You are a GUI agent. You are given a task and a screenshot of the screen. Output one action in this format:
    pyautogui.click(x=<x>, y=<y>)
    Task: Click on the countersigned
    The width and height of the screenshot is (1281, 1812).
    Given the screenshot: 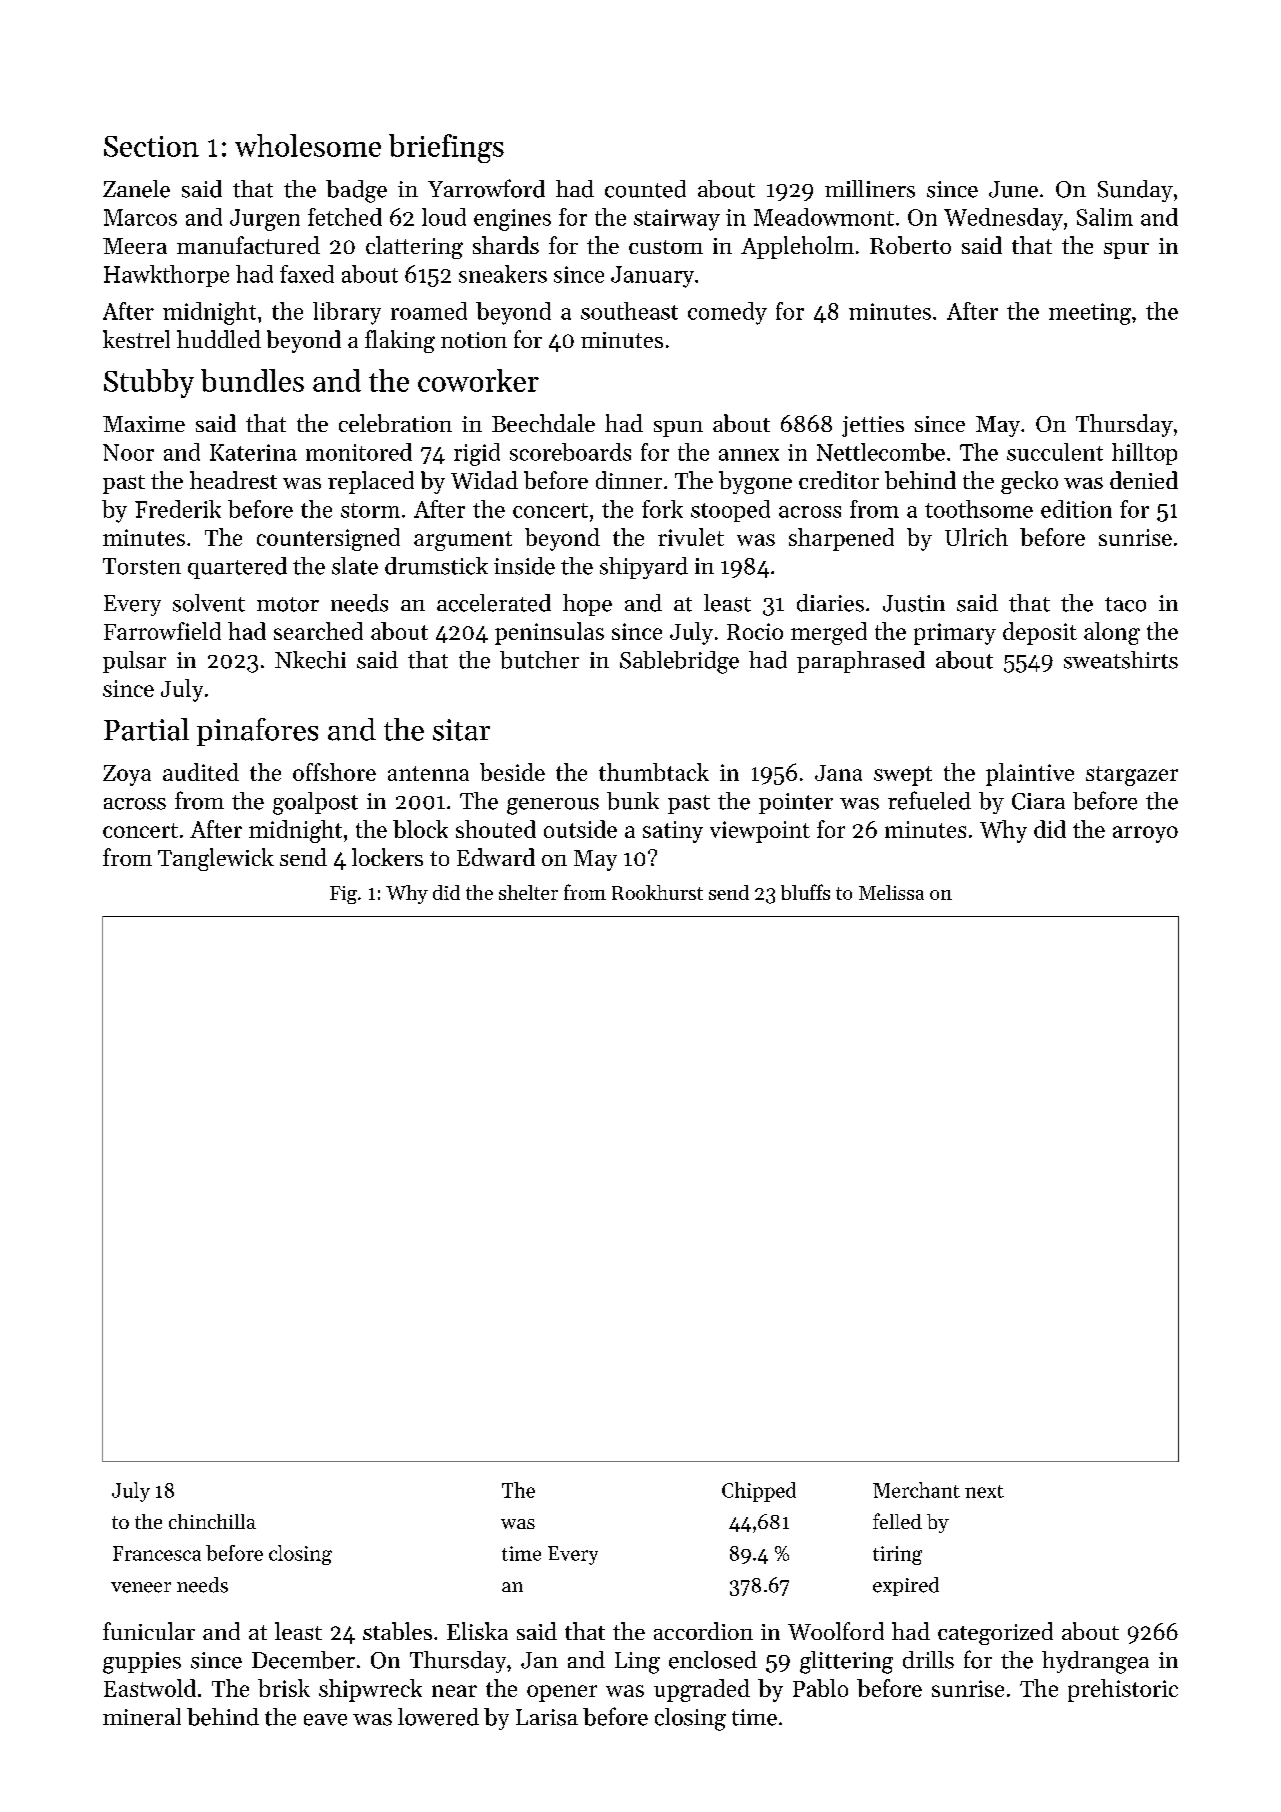 What is the action you would take?
    pyautogui.click(x=328, y=539)
